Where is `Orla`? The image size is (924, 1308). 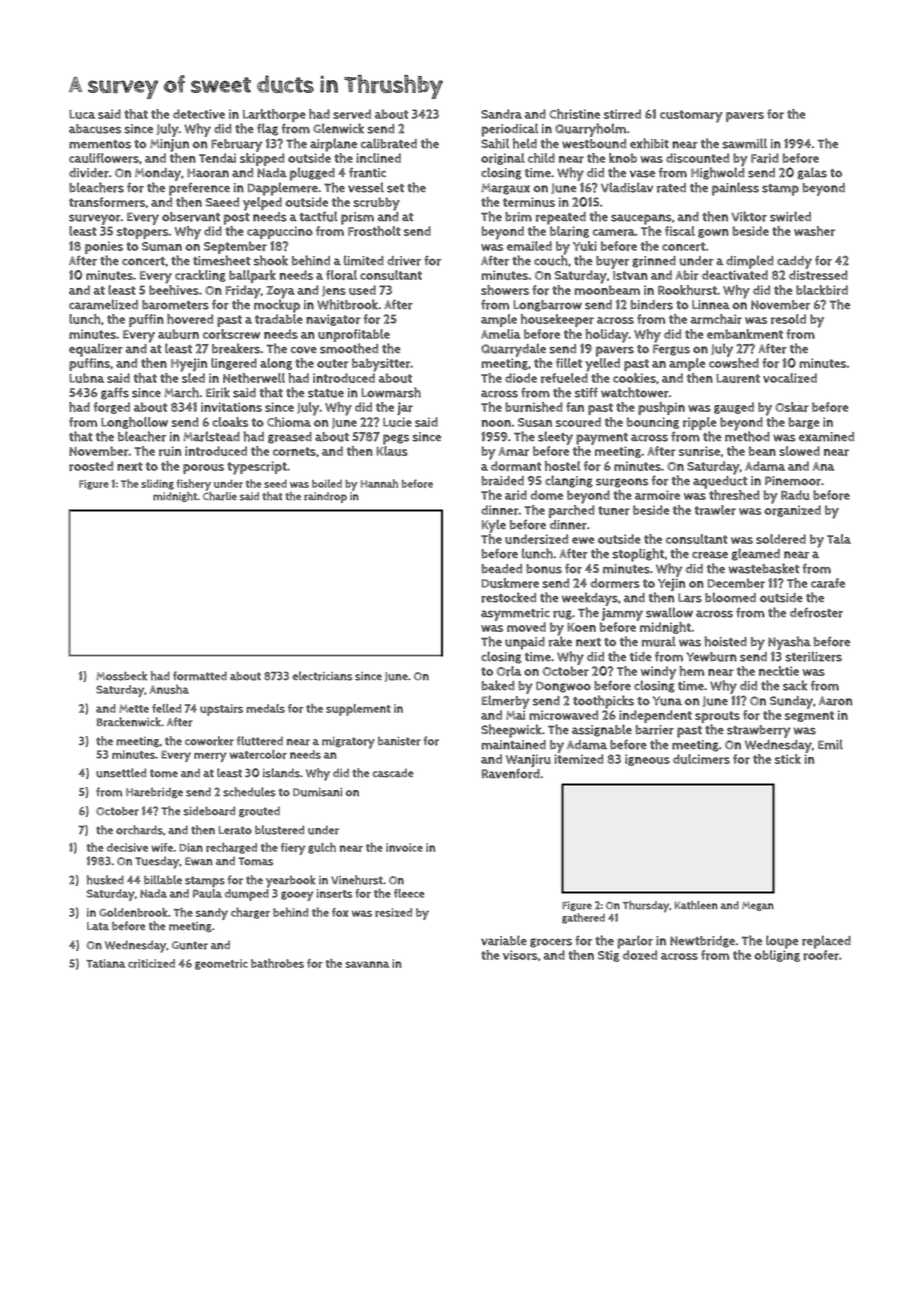
Orla is located at coordinates (509, 671).
